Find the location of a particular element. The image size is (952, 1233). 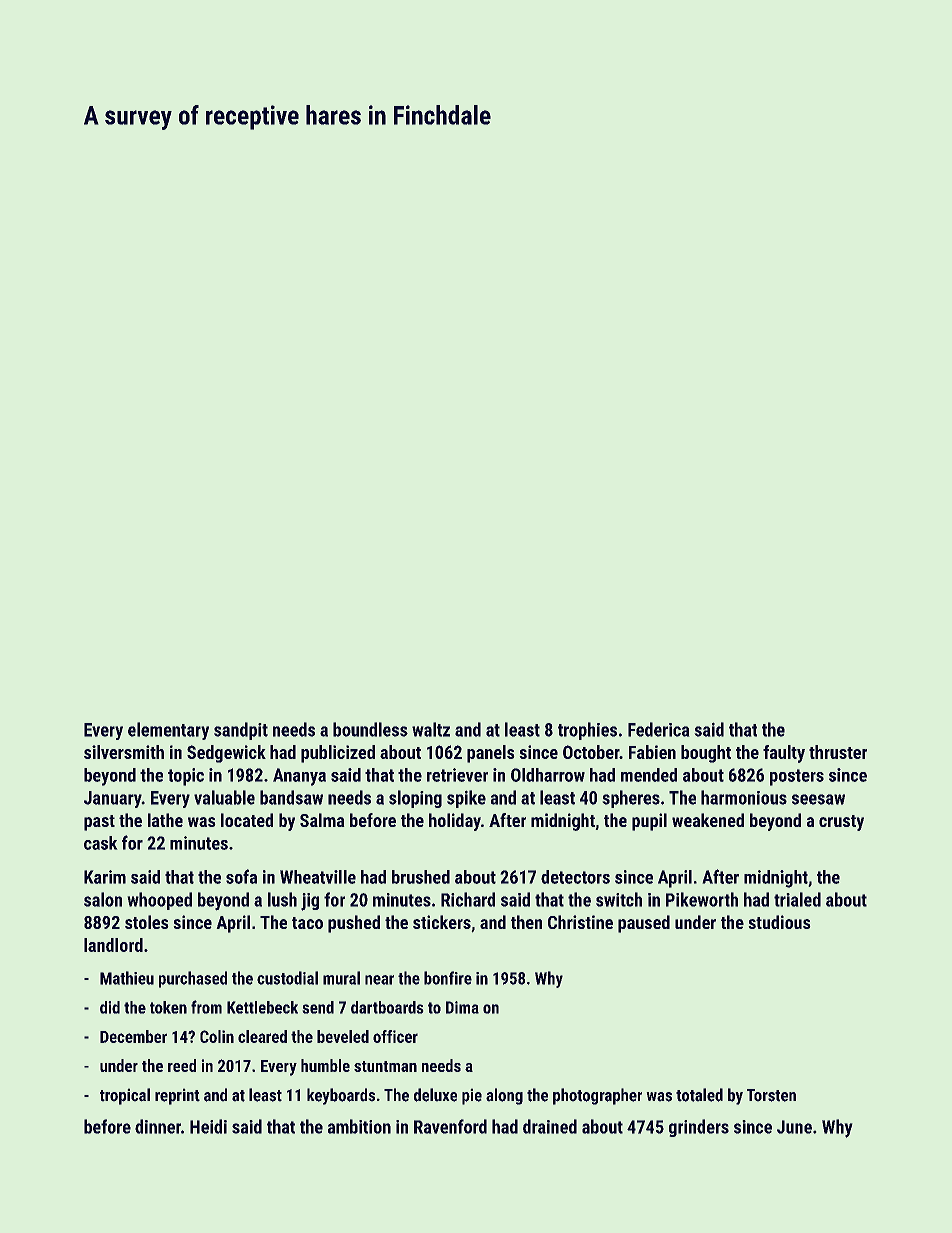

ambition is located at coordinates (359, 1126).
